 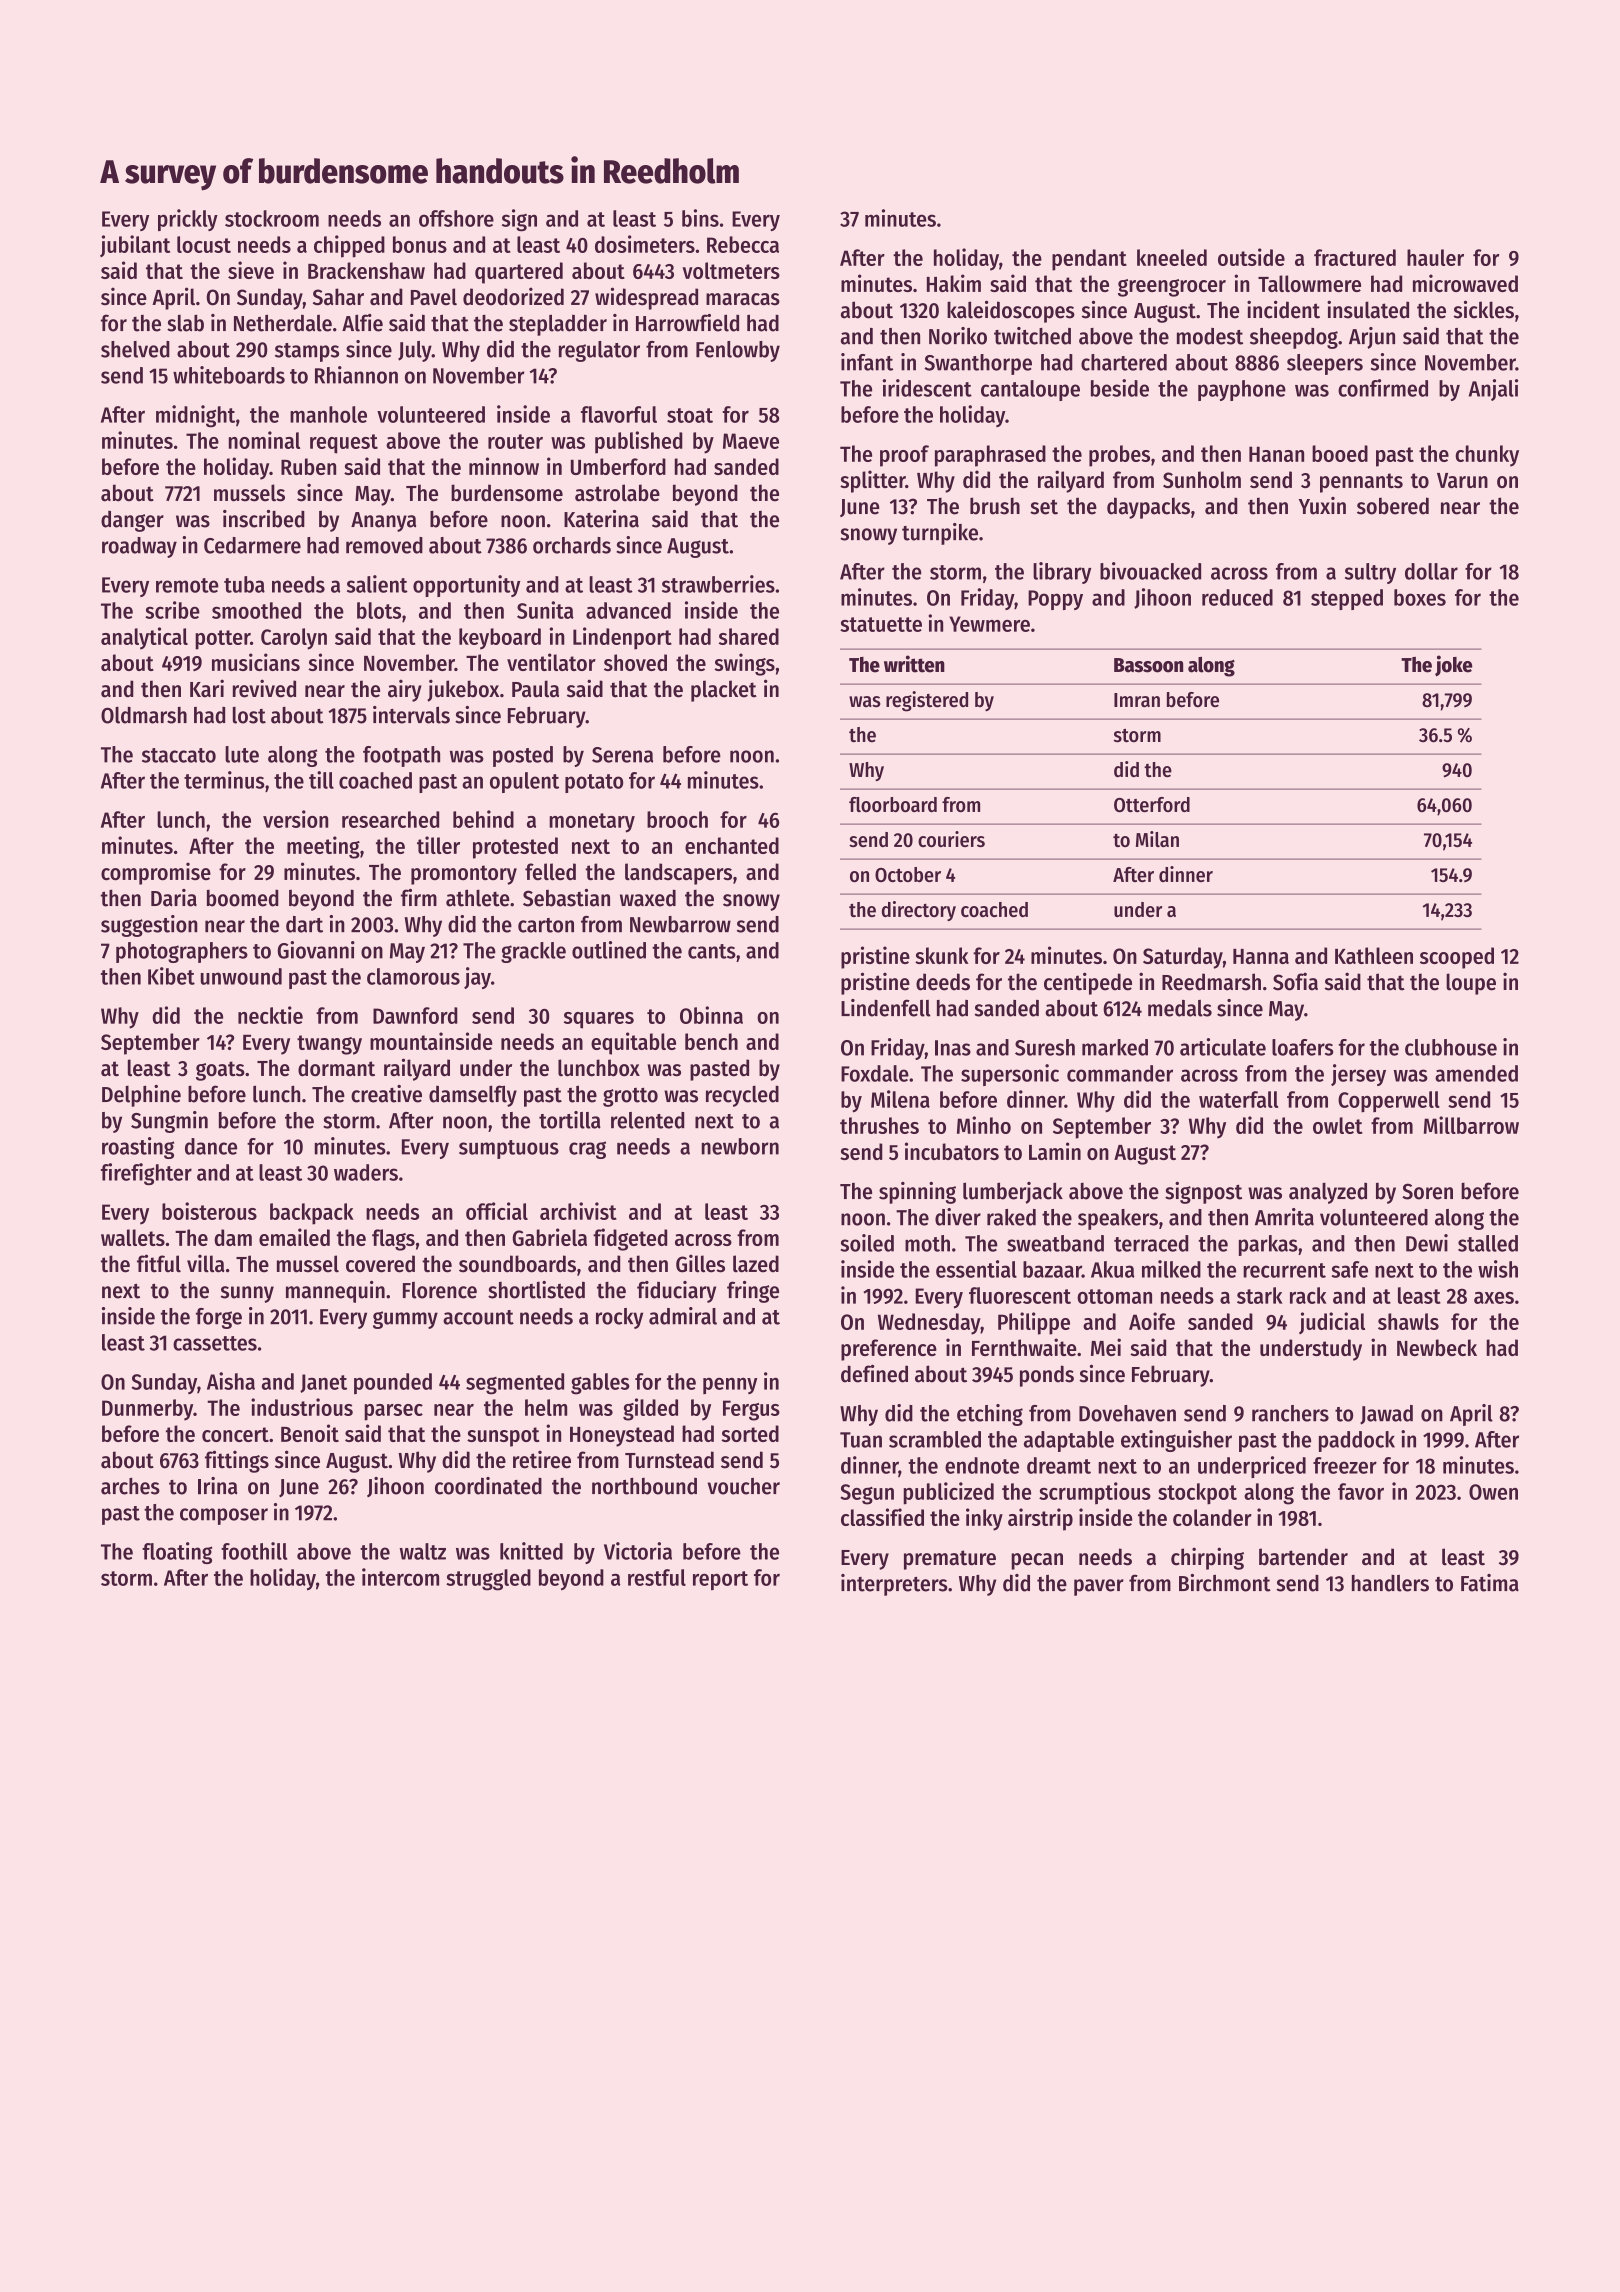 I want to click on analytical, so click(x=144, y=638).
